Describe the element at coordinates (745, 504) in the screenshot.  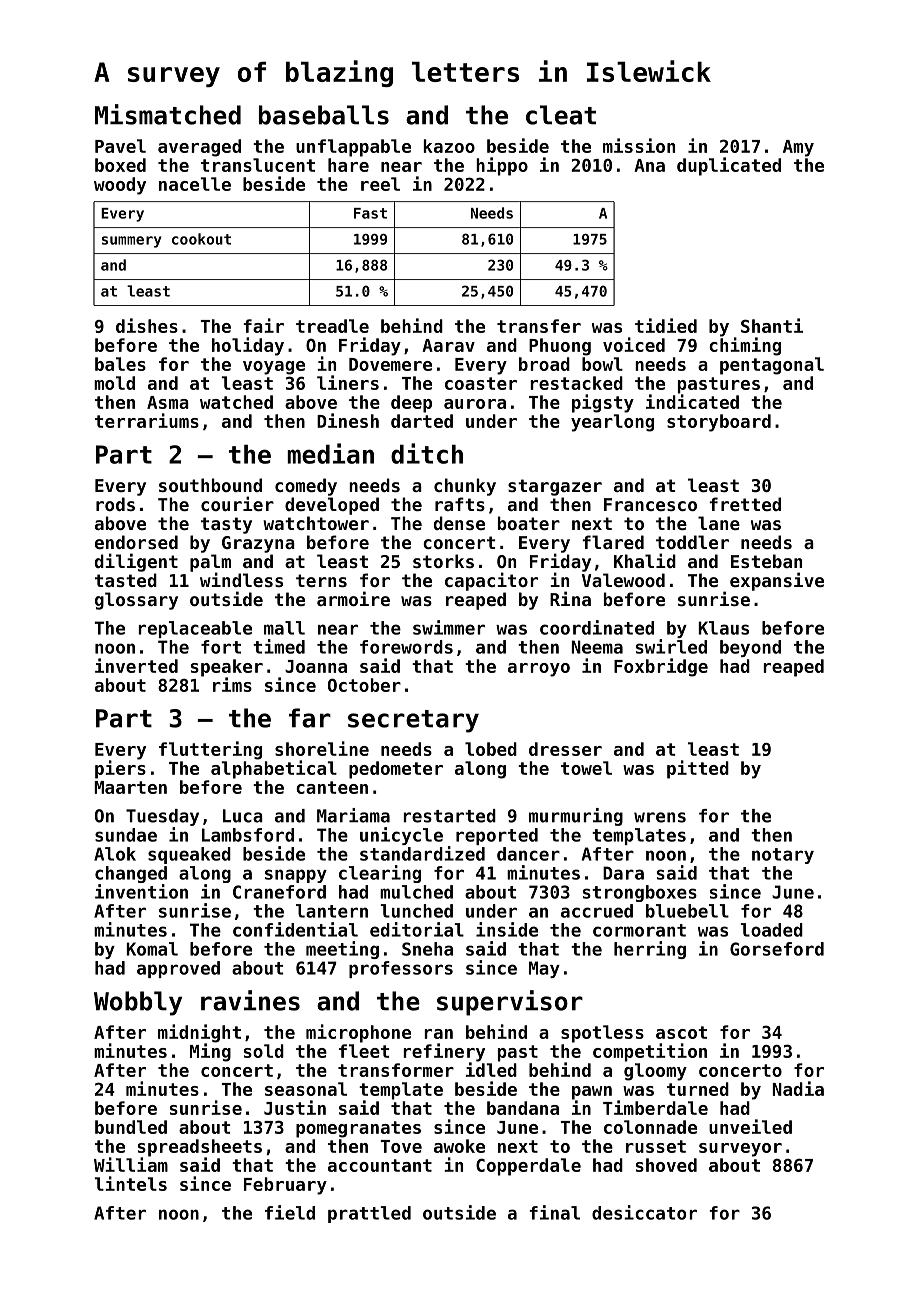
I see `fretted` at that location.
